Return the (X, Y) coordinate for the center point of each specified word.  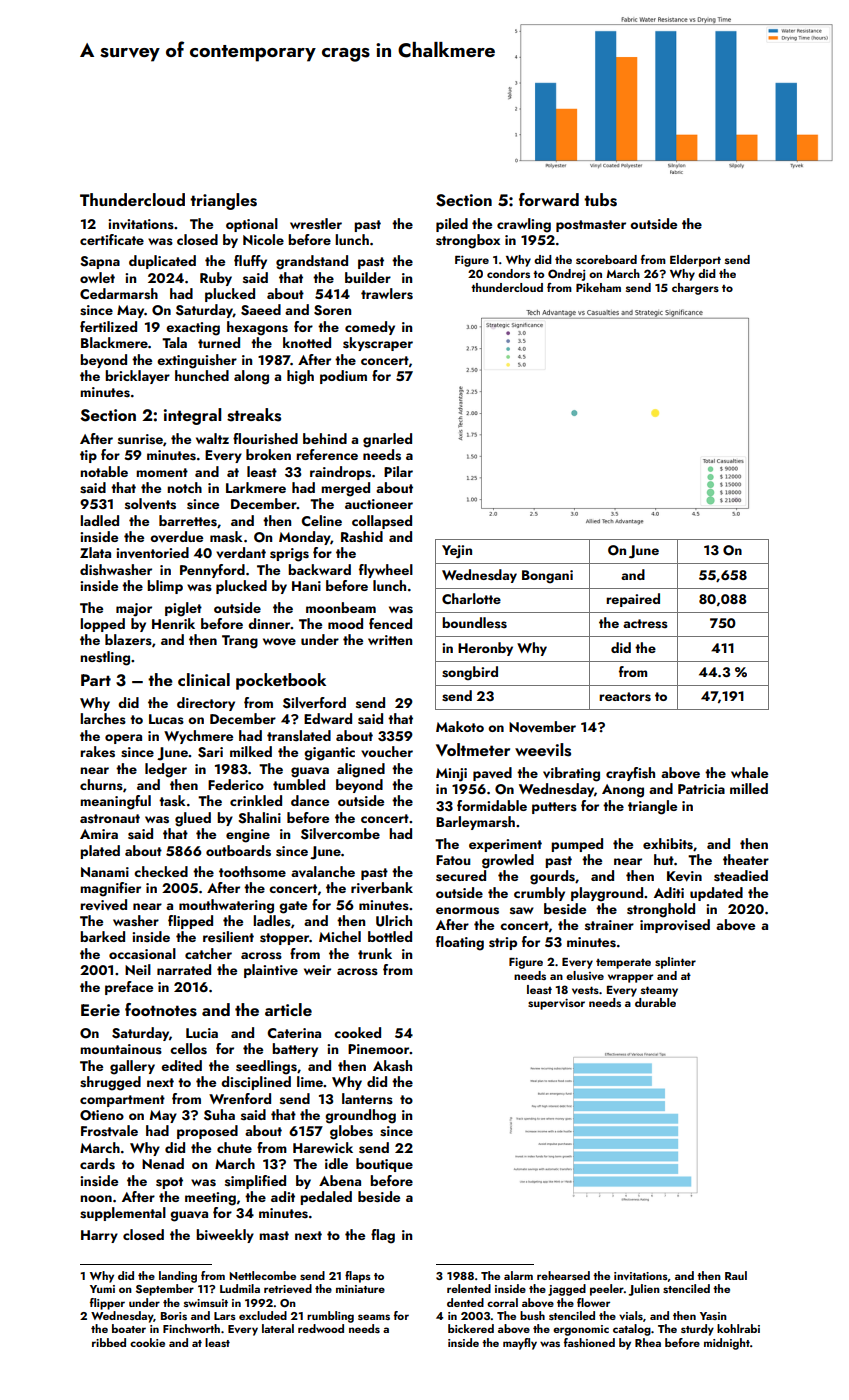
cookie (147, 1342)
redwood (321, 1328)
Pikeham (598, 287)
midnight (727, 1344)
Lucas (166, 719)
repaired (633, 600)
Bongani (547, 577)
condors (508, 273)
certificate (112, 239)
